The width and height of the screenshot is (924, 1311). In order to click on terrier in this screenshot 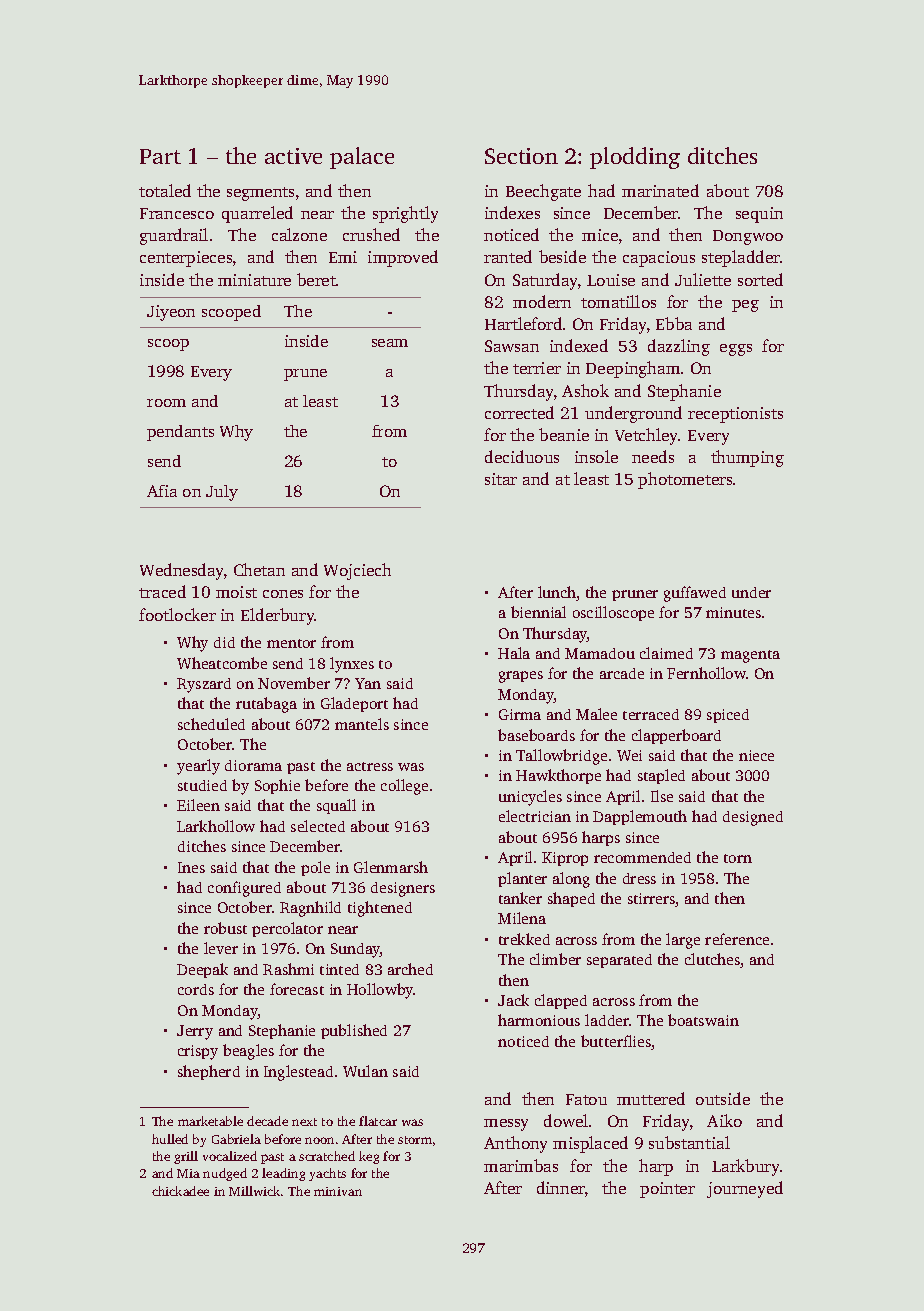, I will do `click(537, 368)`.
